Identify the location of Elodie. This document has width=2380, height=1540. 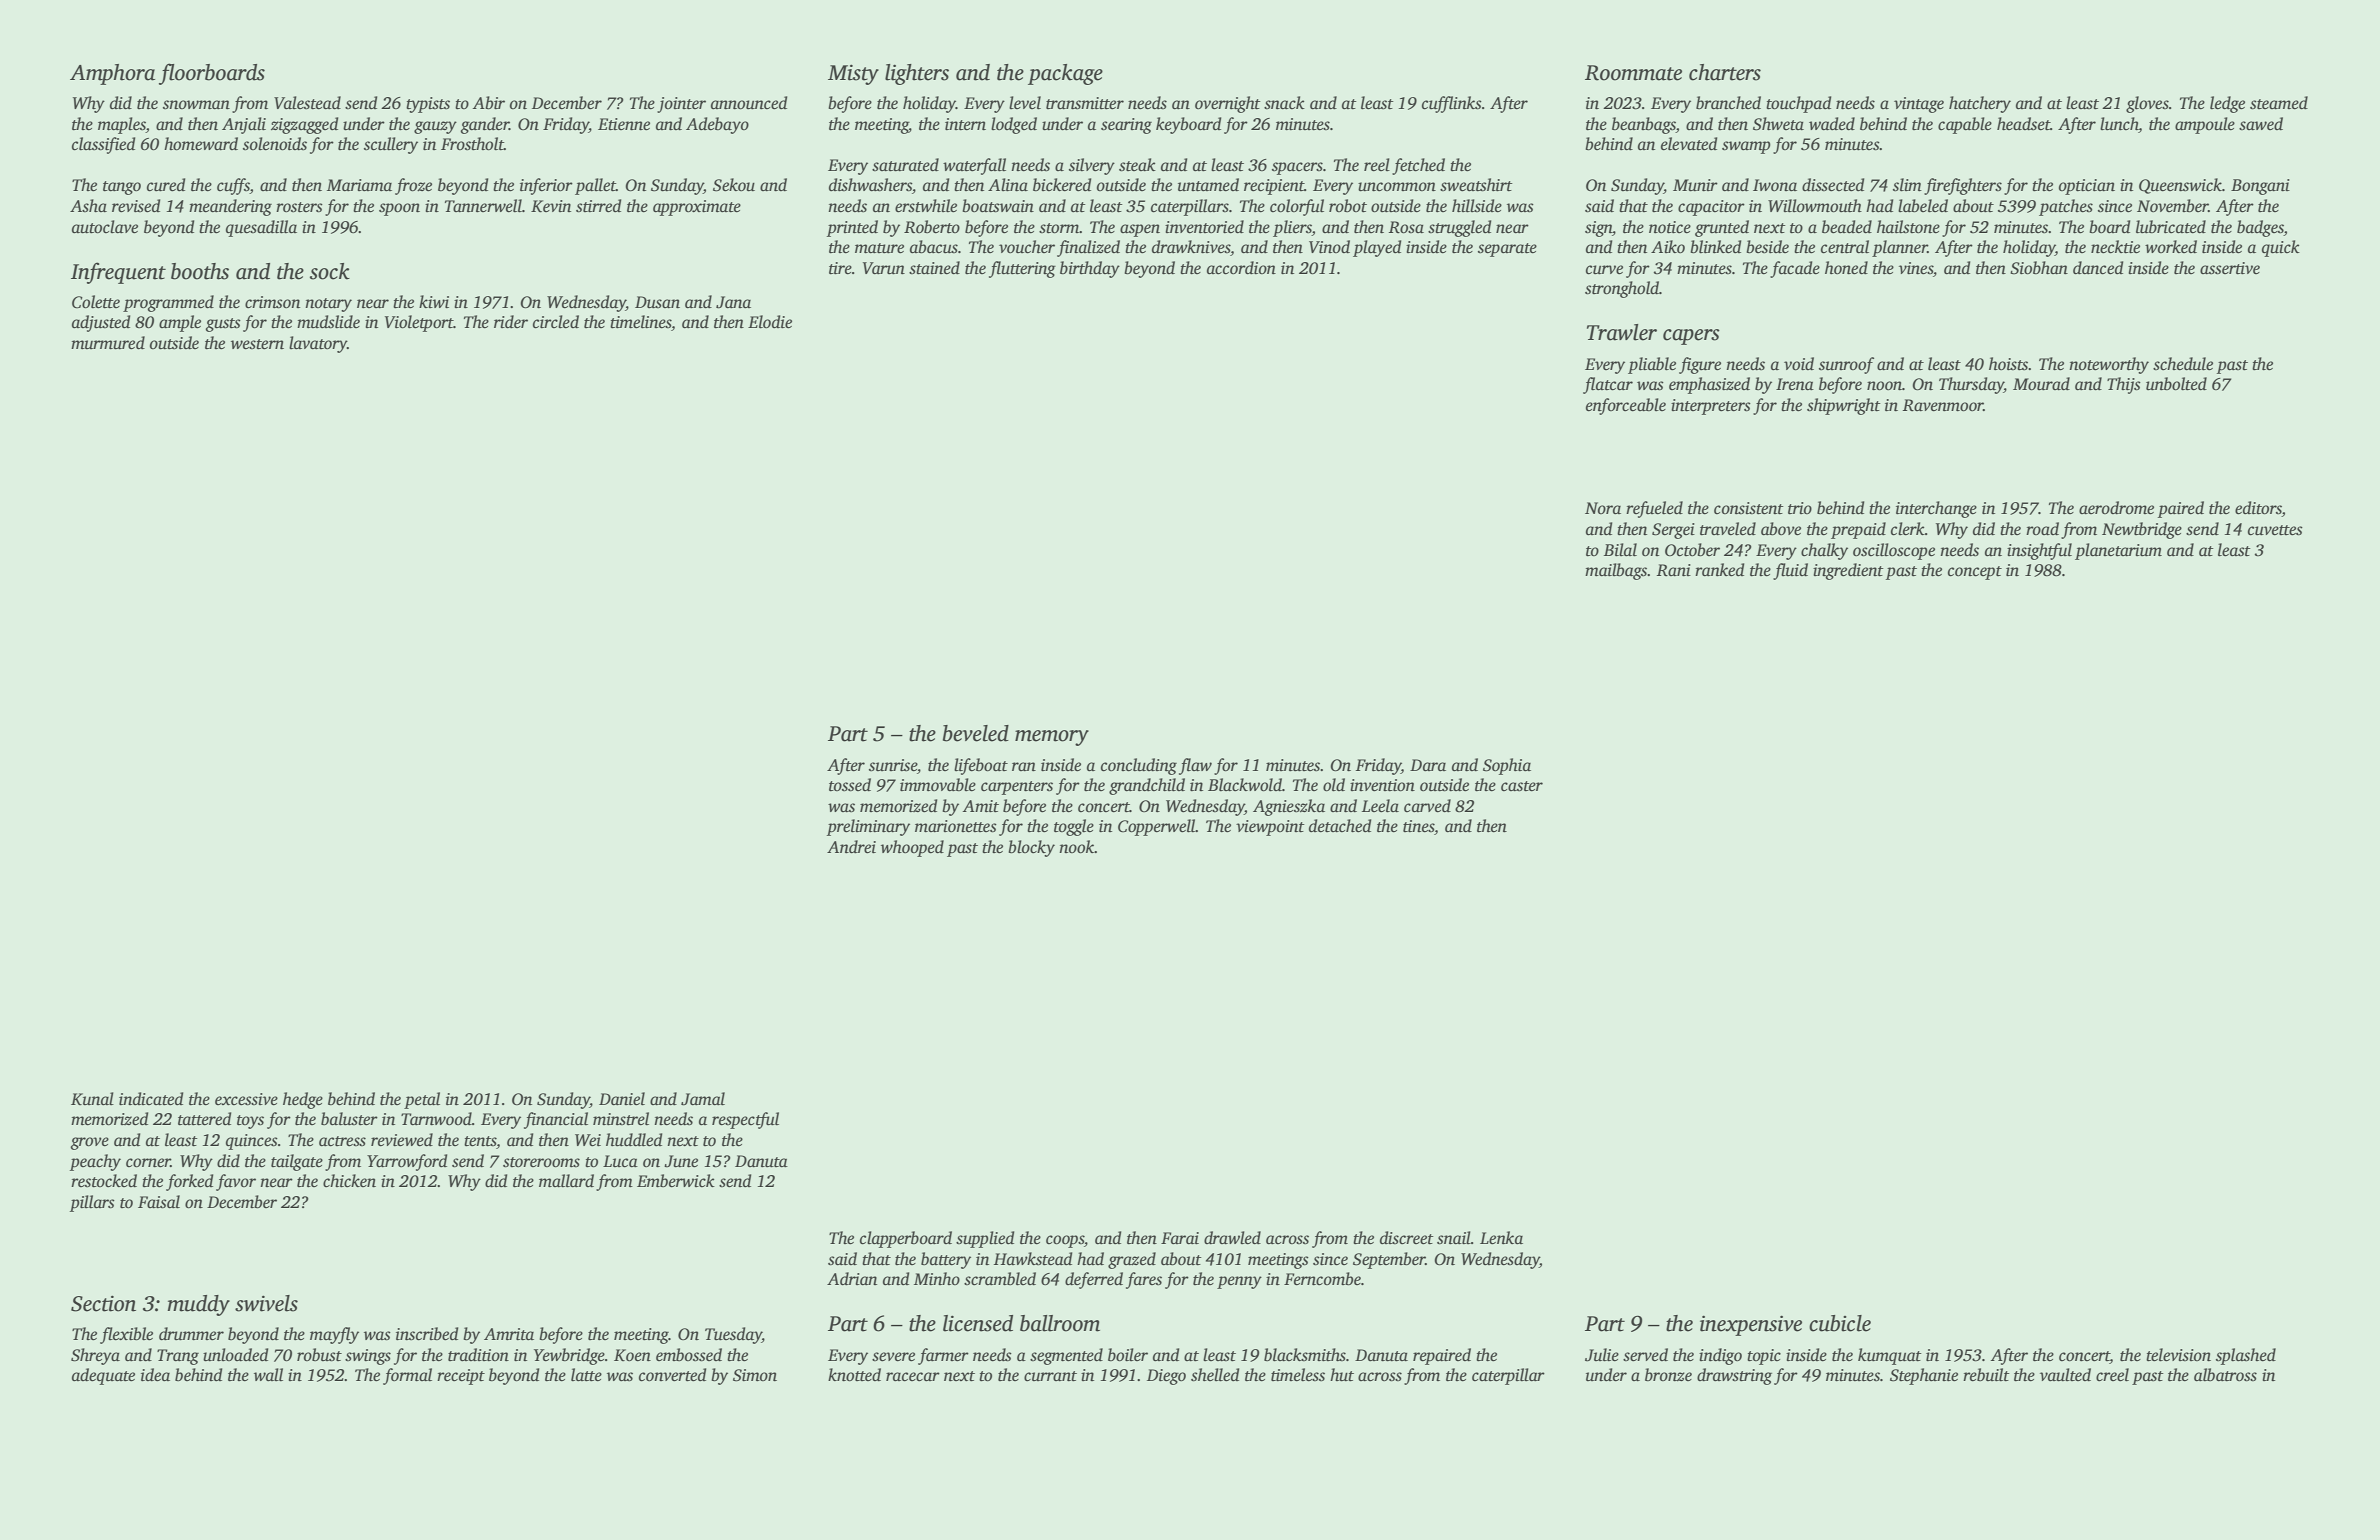
(770, 322).
